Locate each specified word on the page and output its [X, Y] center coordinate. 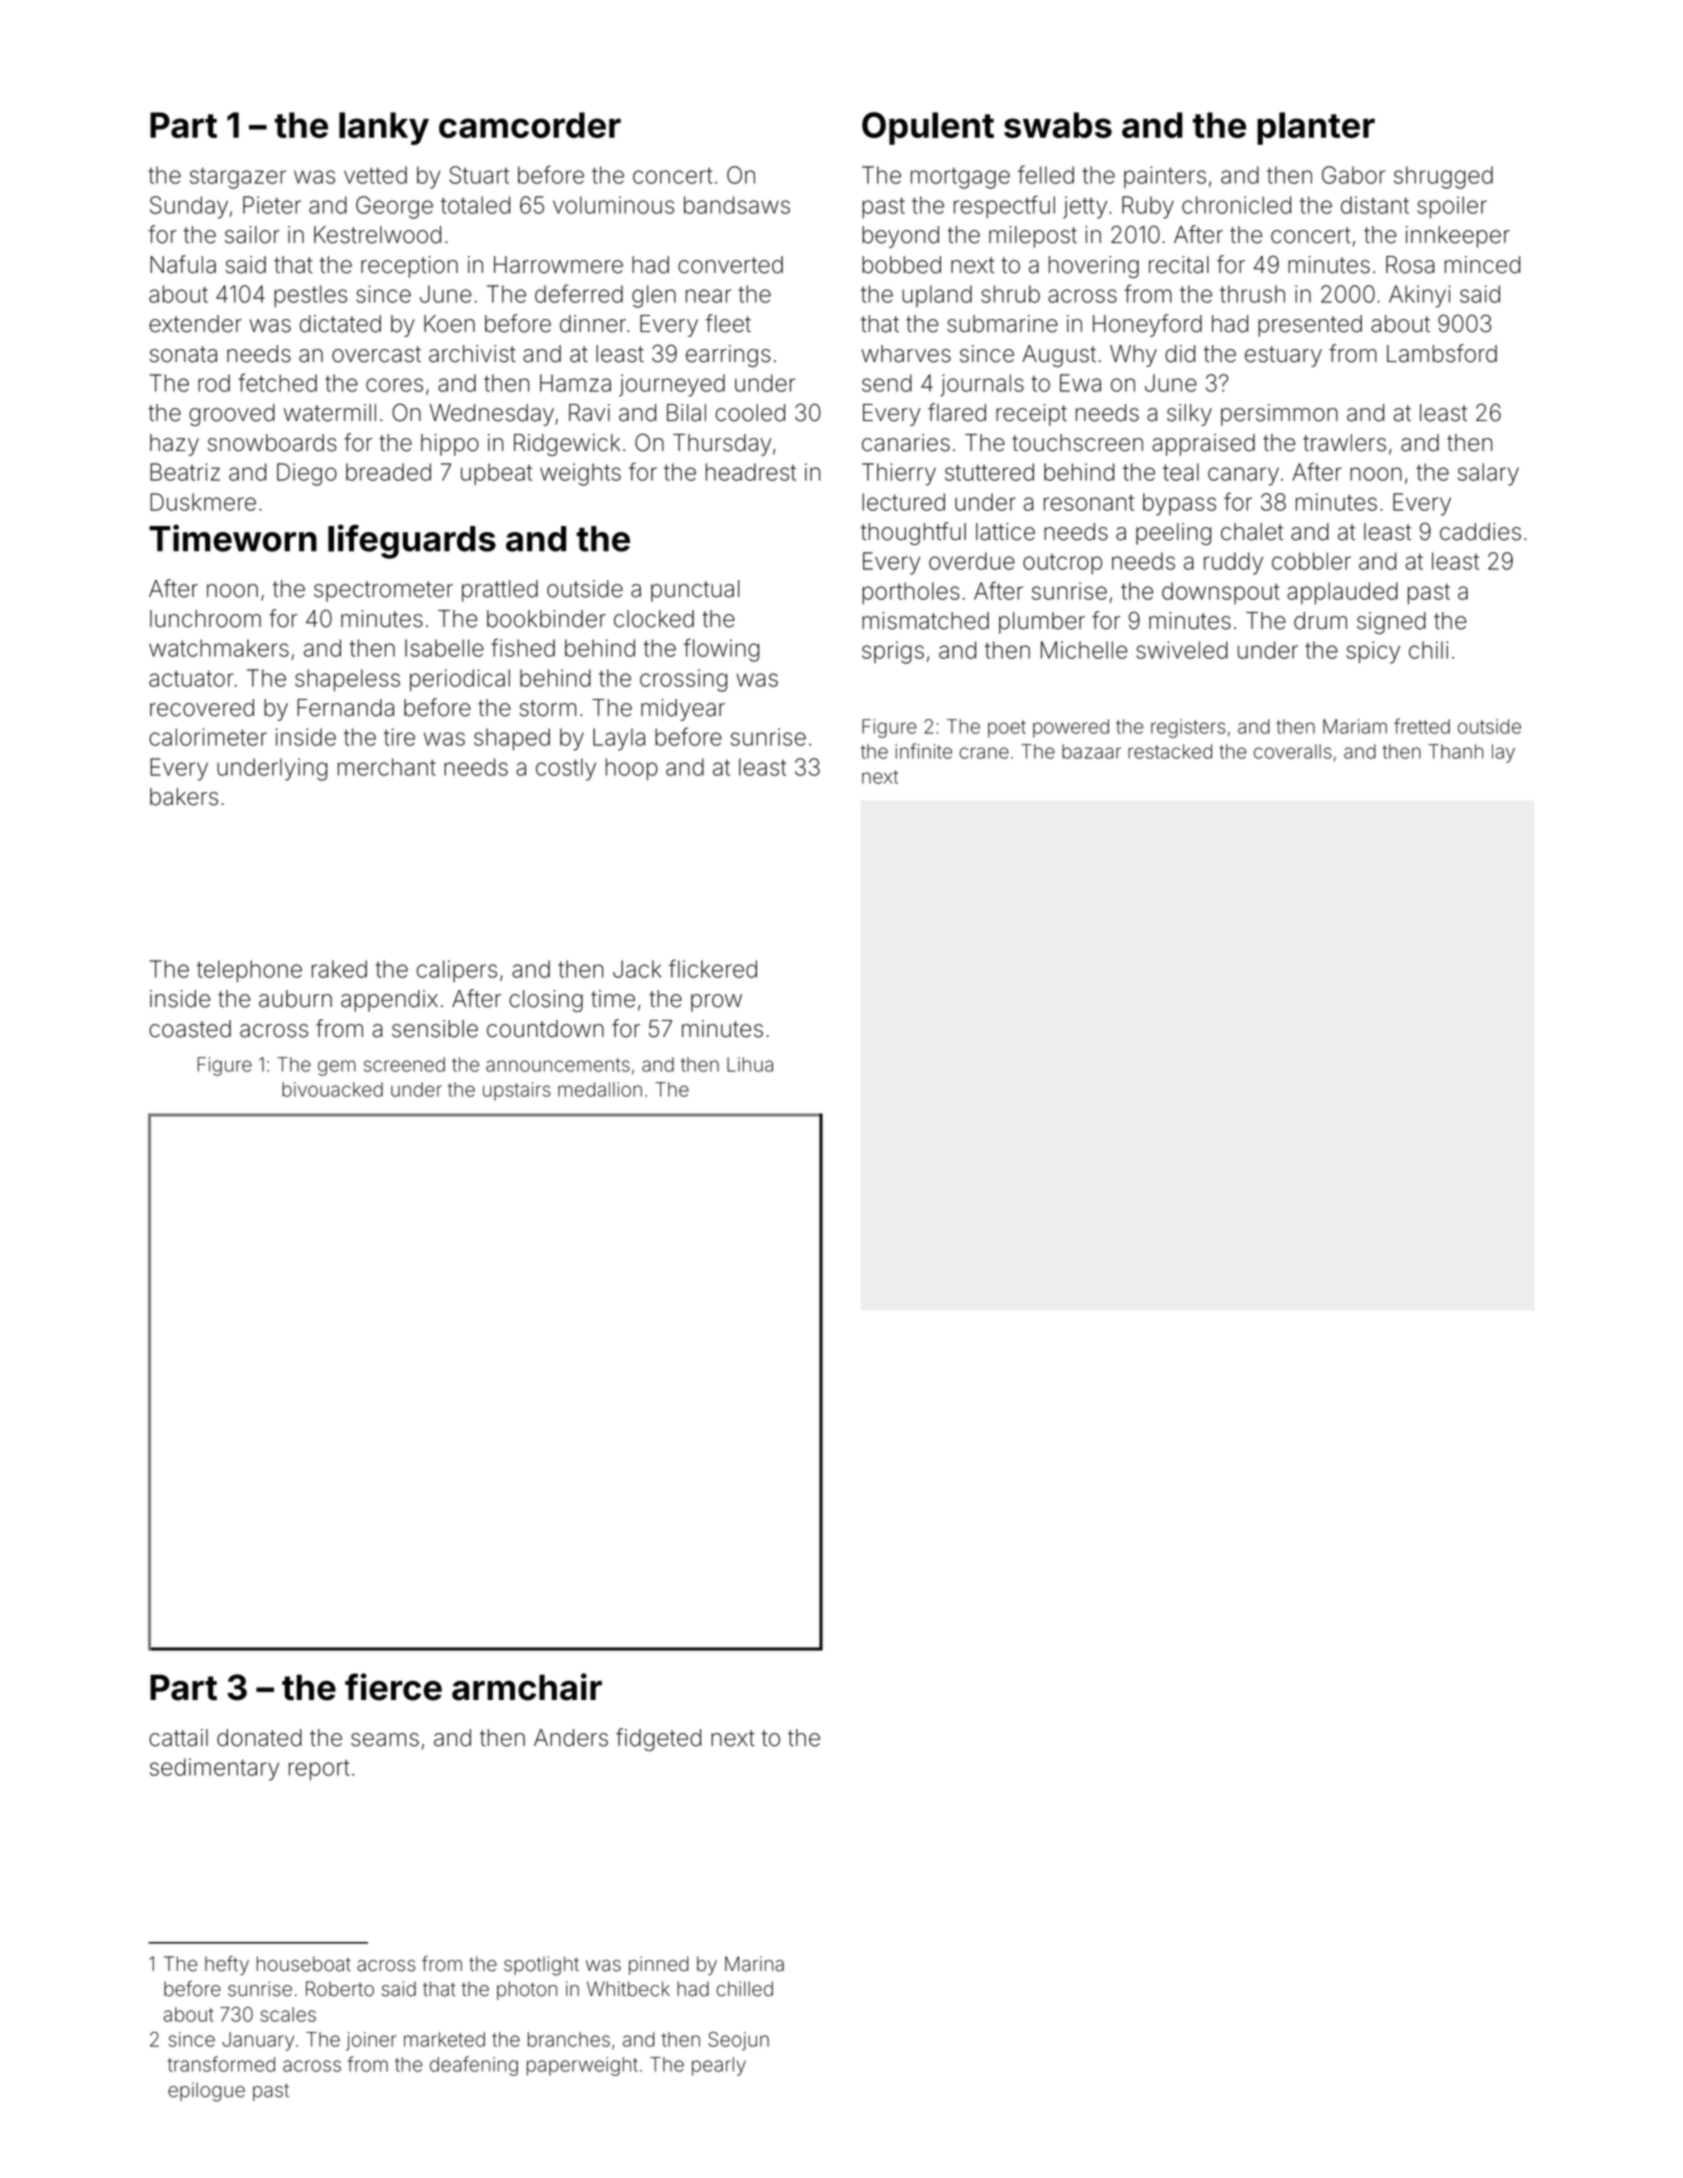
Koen [449, 324]
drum [1320, 621]
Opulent [928, 128]
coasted [190, 1029]
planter [1316, 128]
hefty [227, 1965]
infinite [924, 751]
